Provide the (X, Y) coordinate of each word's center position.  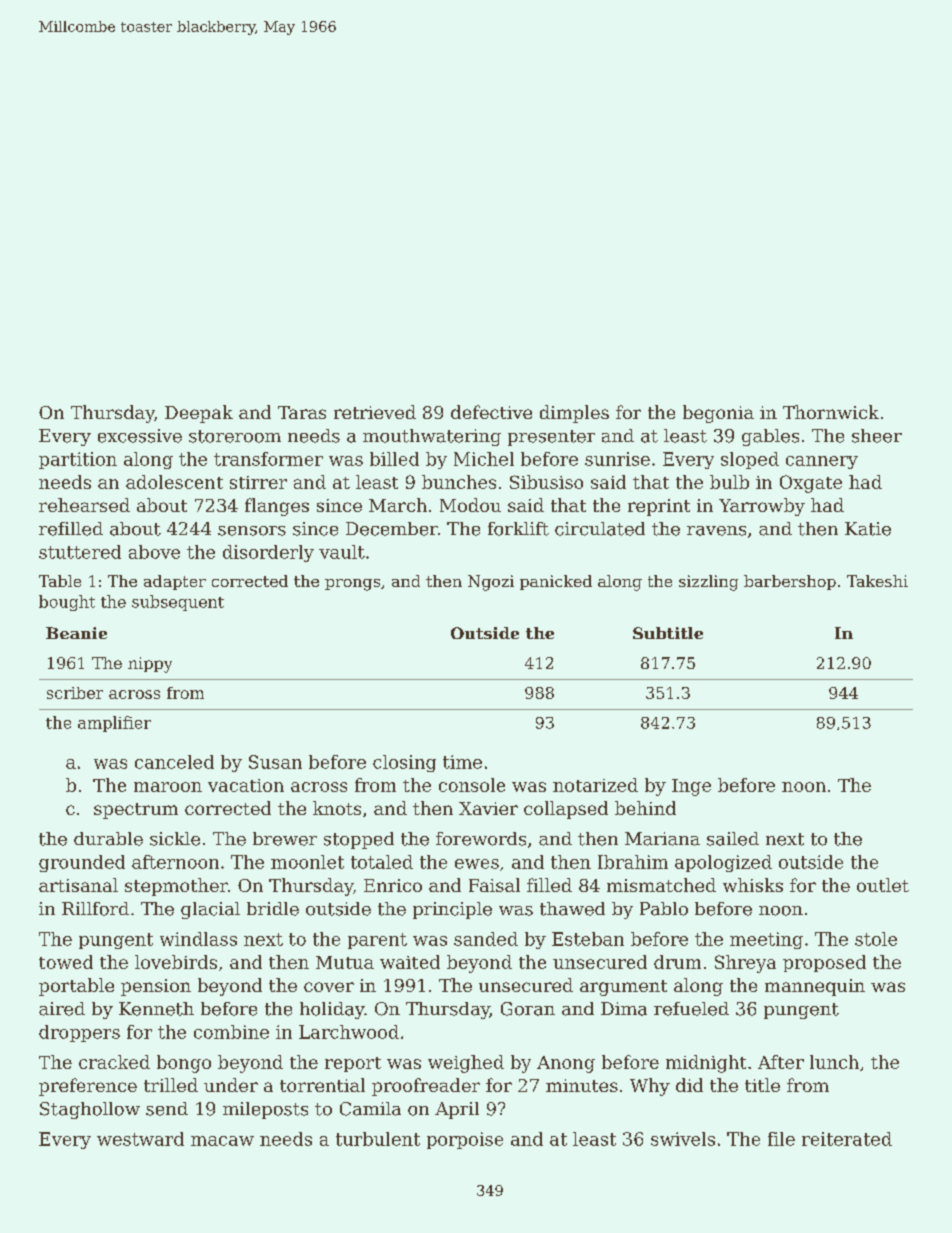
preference (88, 1087)
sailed (733, 839)
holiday (332, 1010)
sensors (252, 531)
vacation (246, 785)
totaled (382, 862)
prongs (352, 585)
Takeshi (877, 581)
